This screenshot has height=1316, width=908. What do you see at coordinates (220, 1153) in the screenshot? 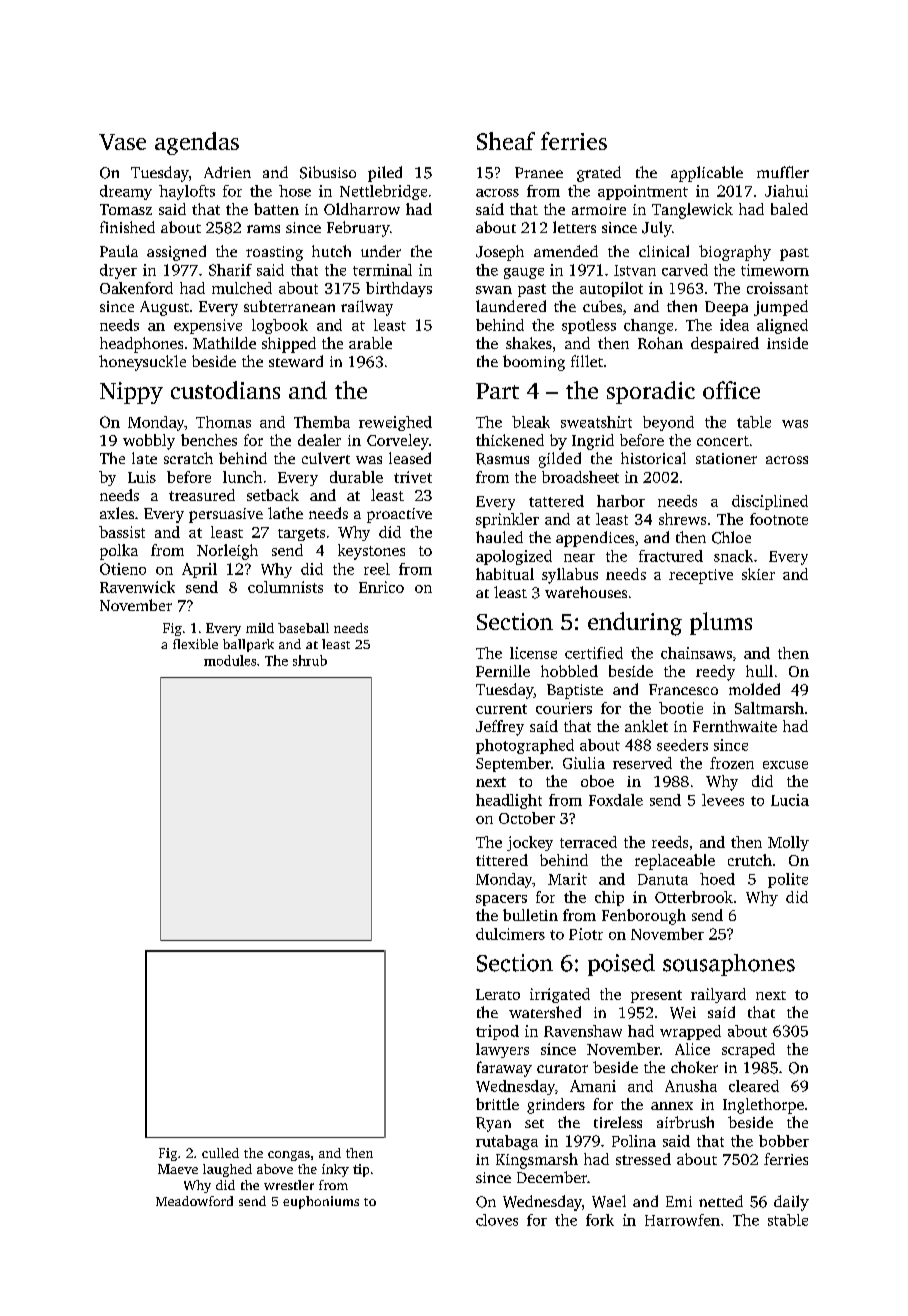
I see `culled` at bounding box center [220, 1153].
